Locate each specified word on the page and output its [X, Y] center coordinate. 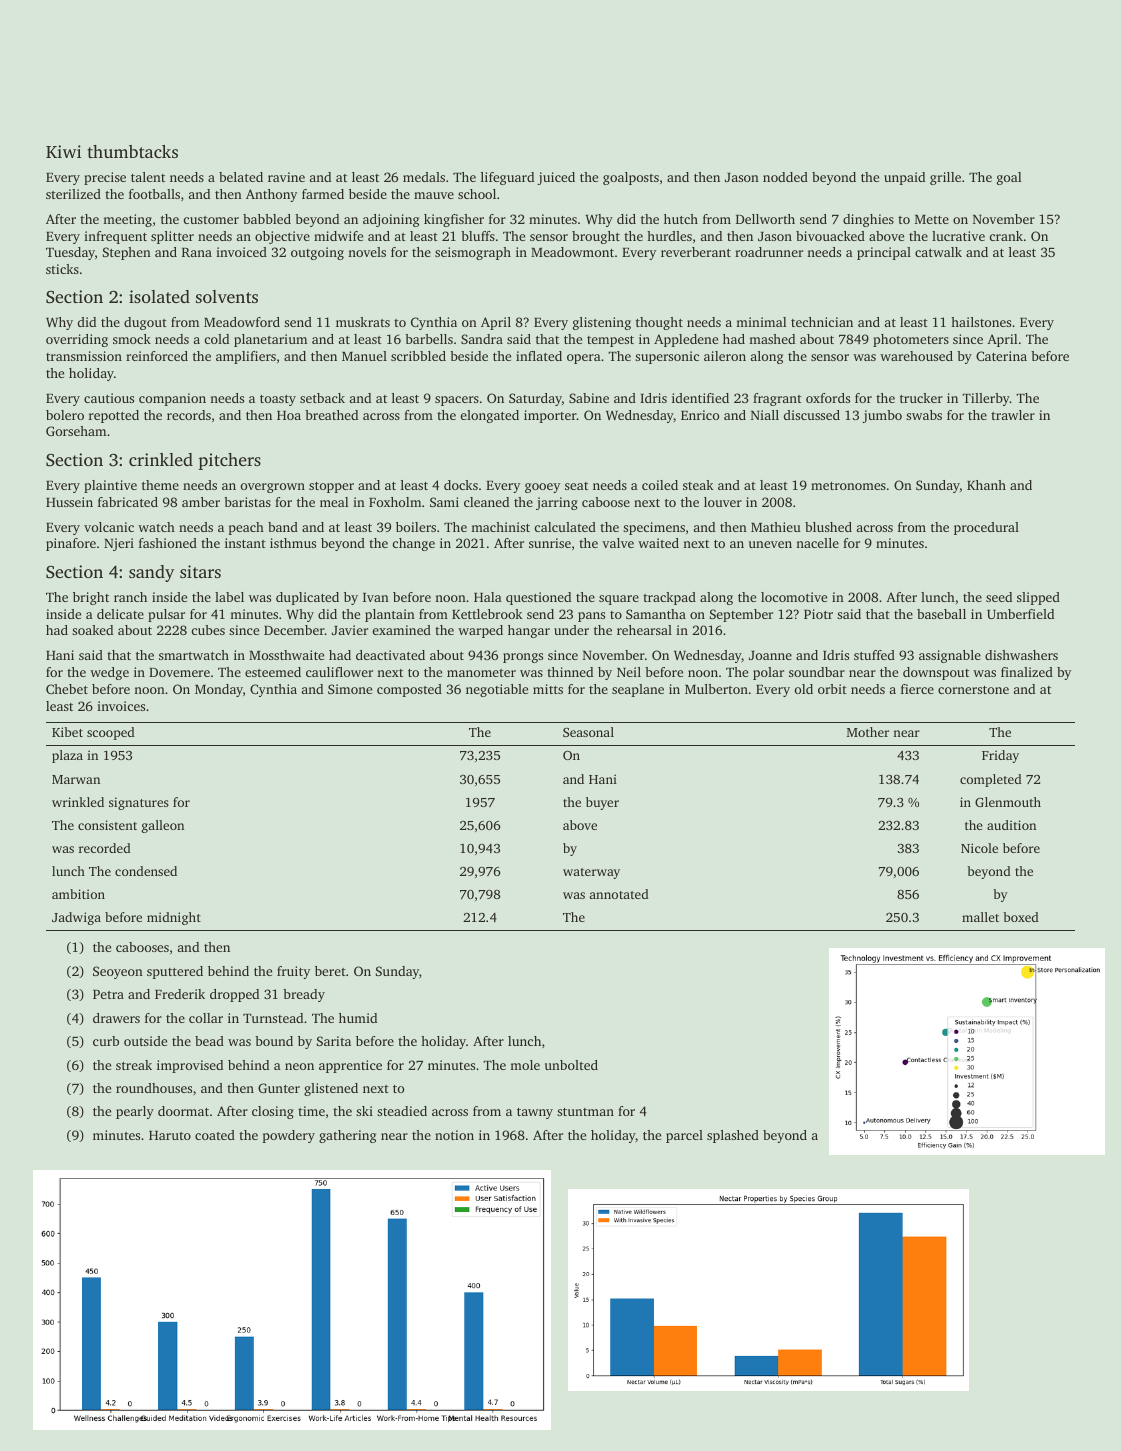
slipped [1038, 598]
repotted [114, 416]
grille [945, 178]
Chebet [67, 689]
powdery [289, 1136]
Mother [868, 732]
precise [105, 178]
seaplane [638, 690]
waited [658, 543]
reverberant [696, 252]
